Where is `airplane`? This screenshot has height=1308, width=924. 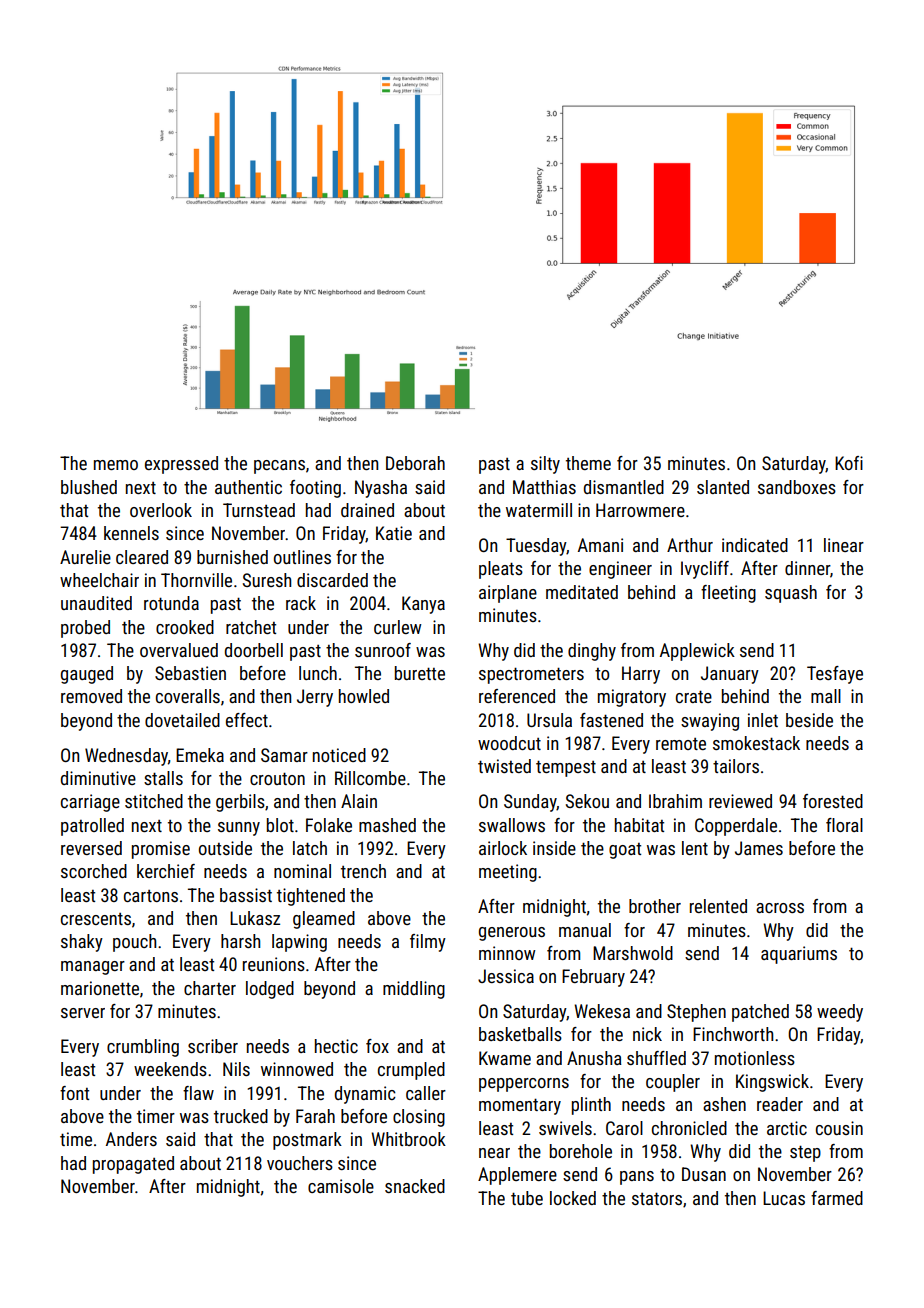
airplane is located at coordinates (508, 594).
